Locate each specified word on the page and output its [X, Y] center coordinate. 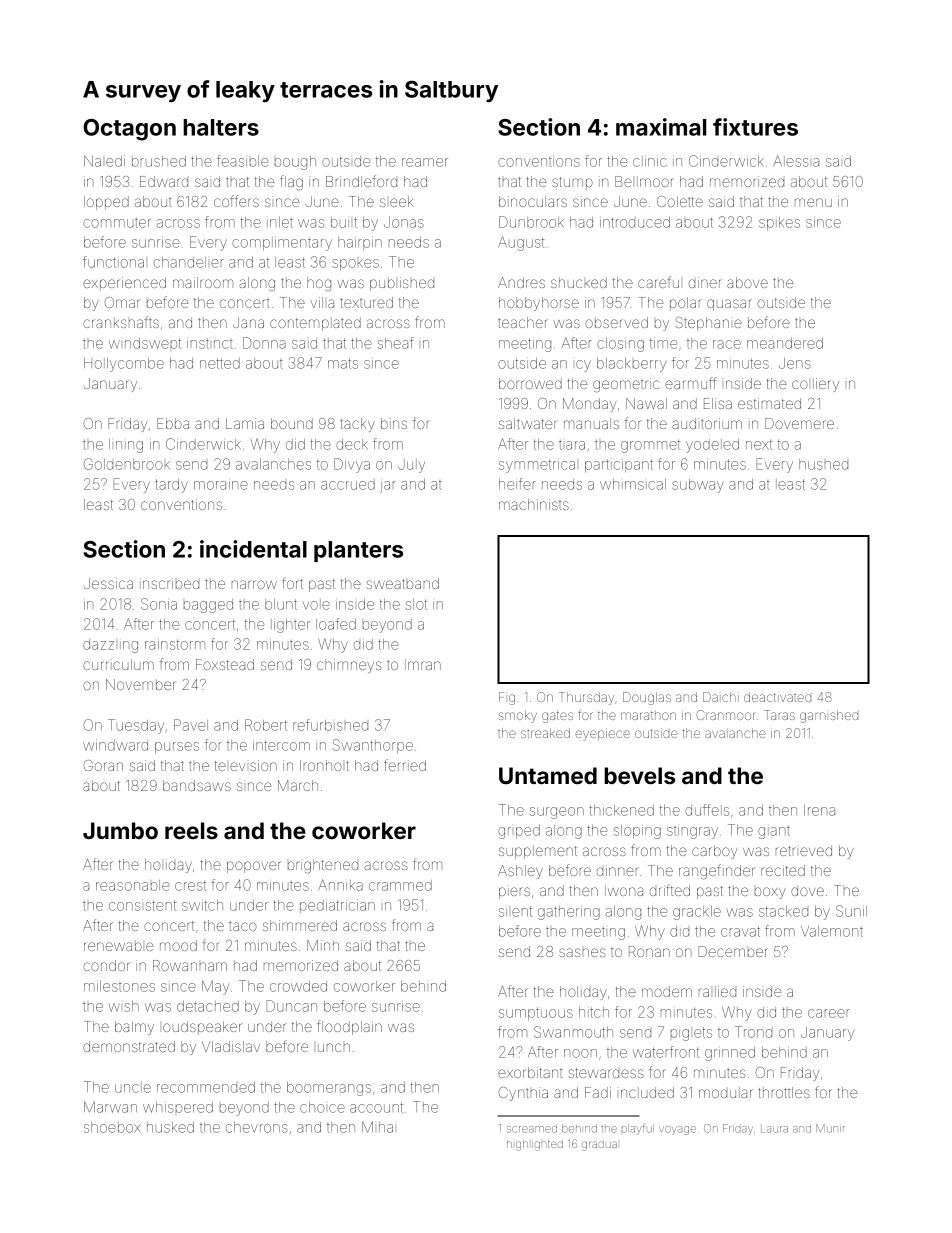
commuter [117, 223]
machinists [534, 504]
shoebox [112, 1127]
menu [813, 202]
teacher [523, 322]
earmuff [691, 383]
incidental [253, 549]
